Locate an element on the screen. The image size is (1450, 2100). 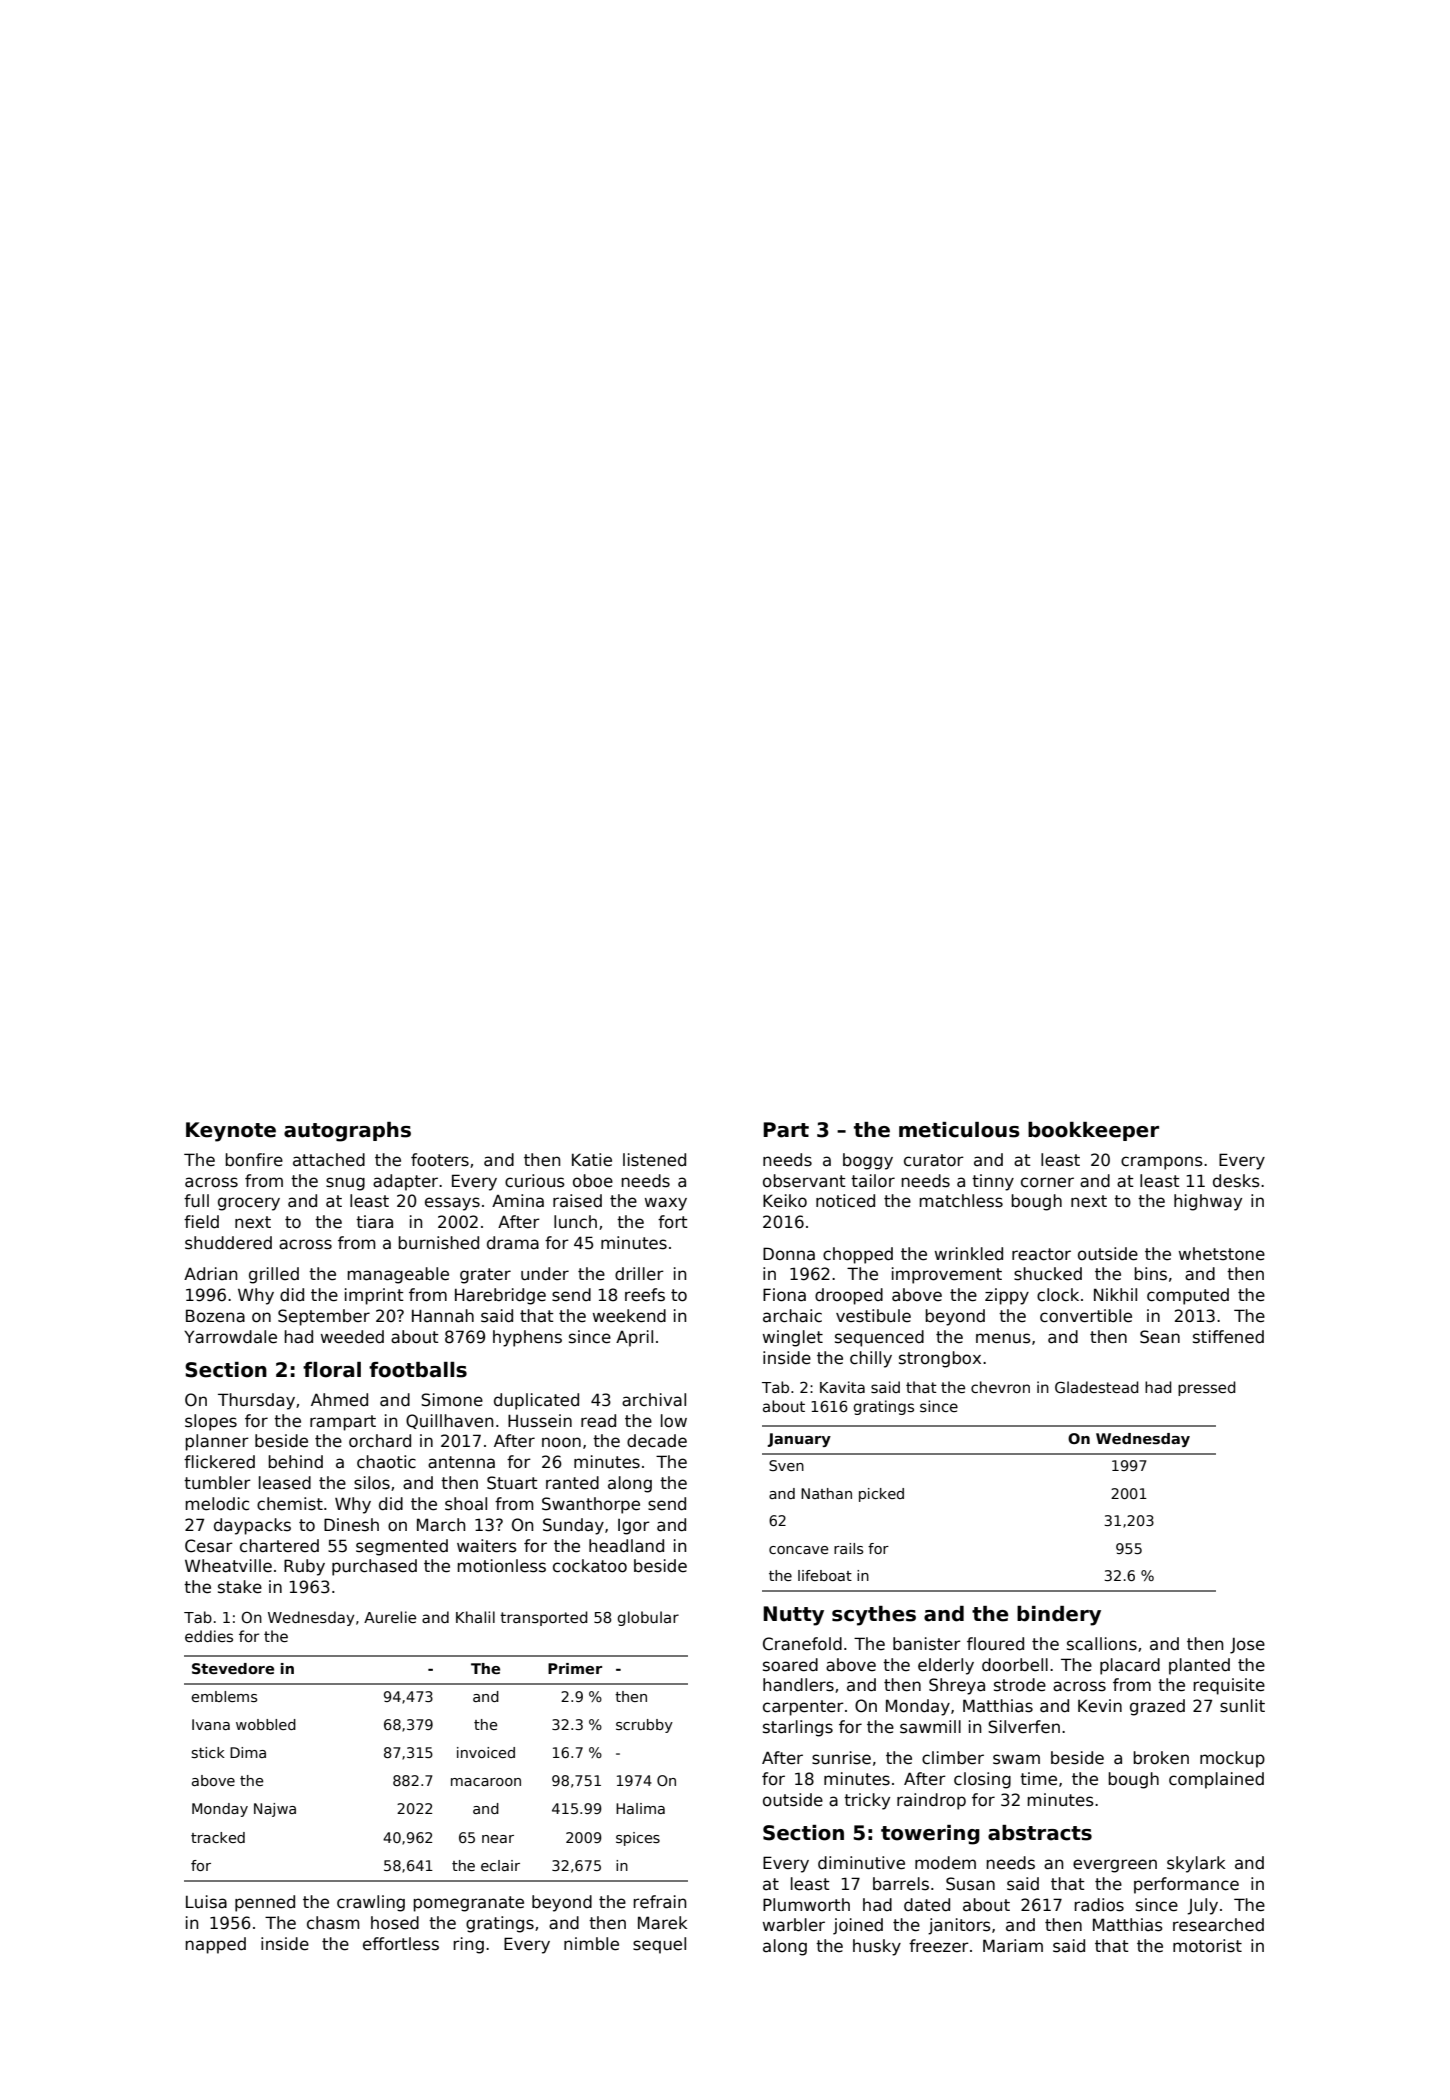
January is located at coordinates (799, 1440).
